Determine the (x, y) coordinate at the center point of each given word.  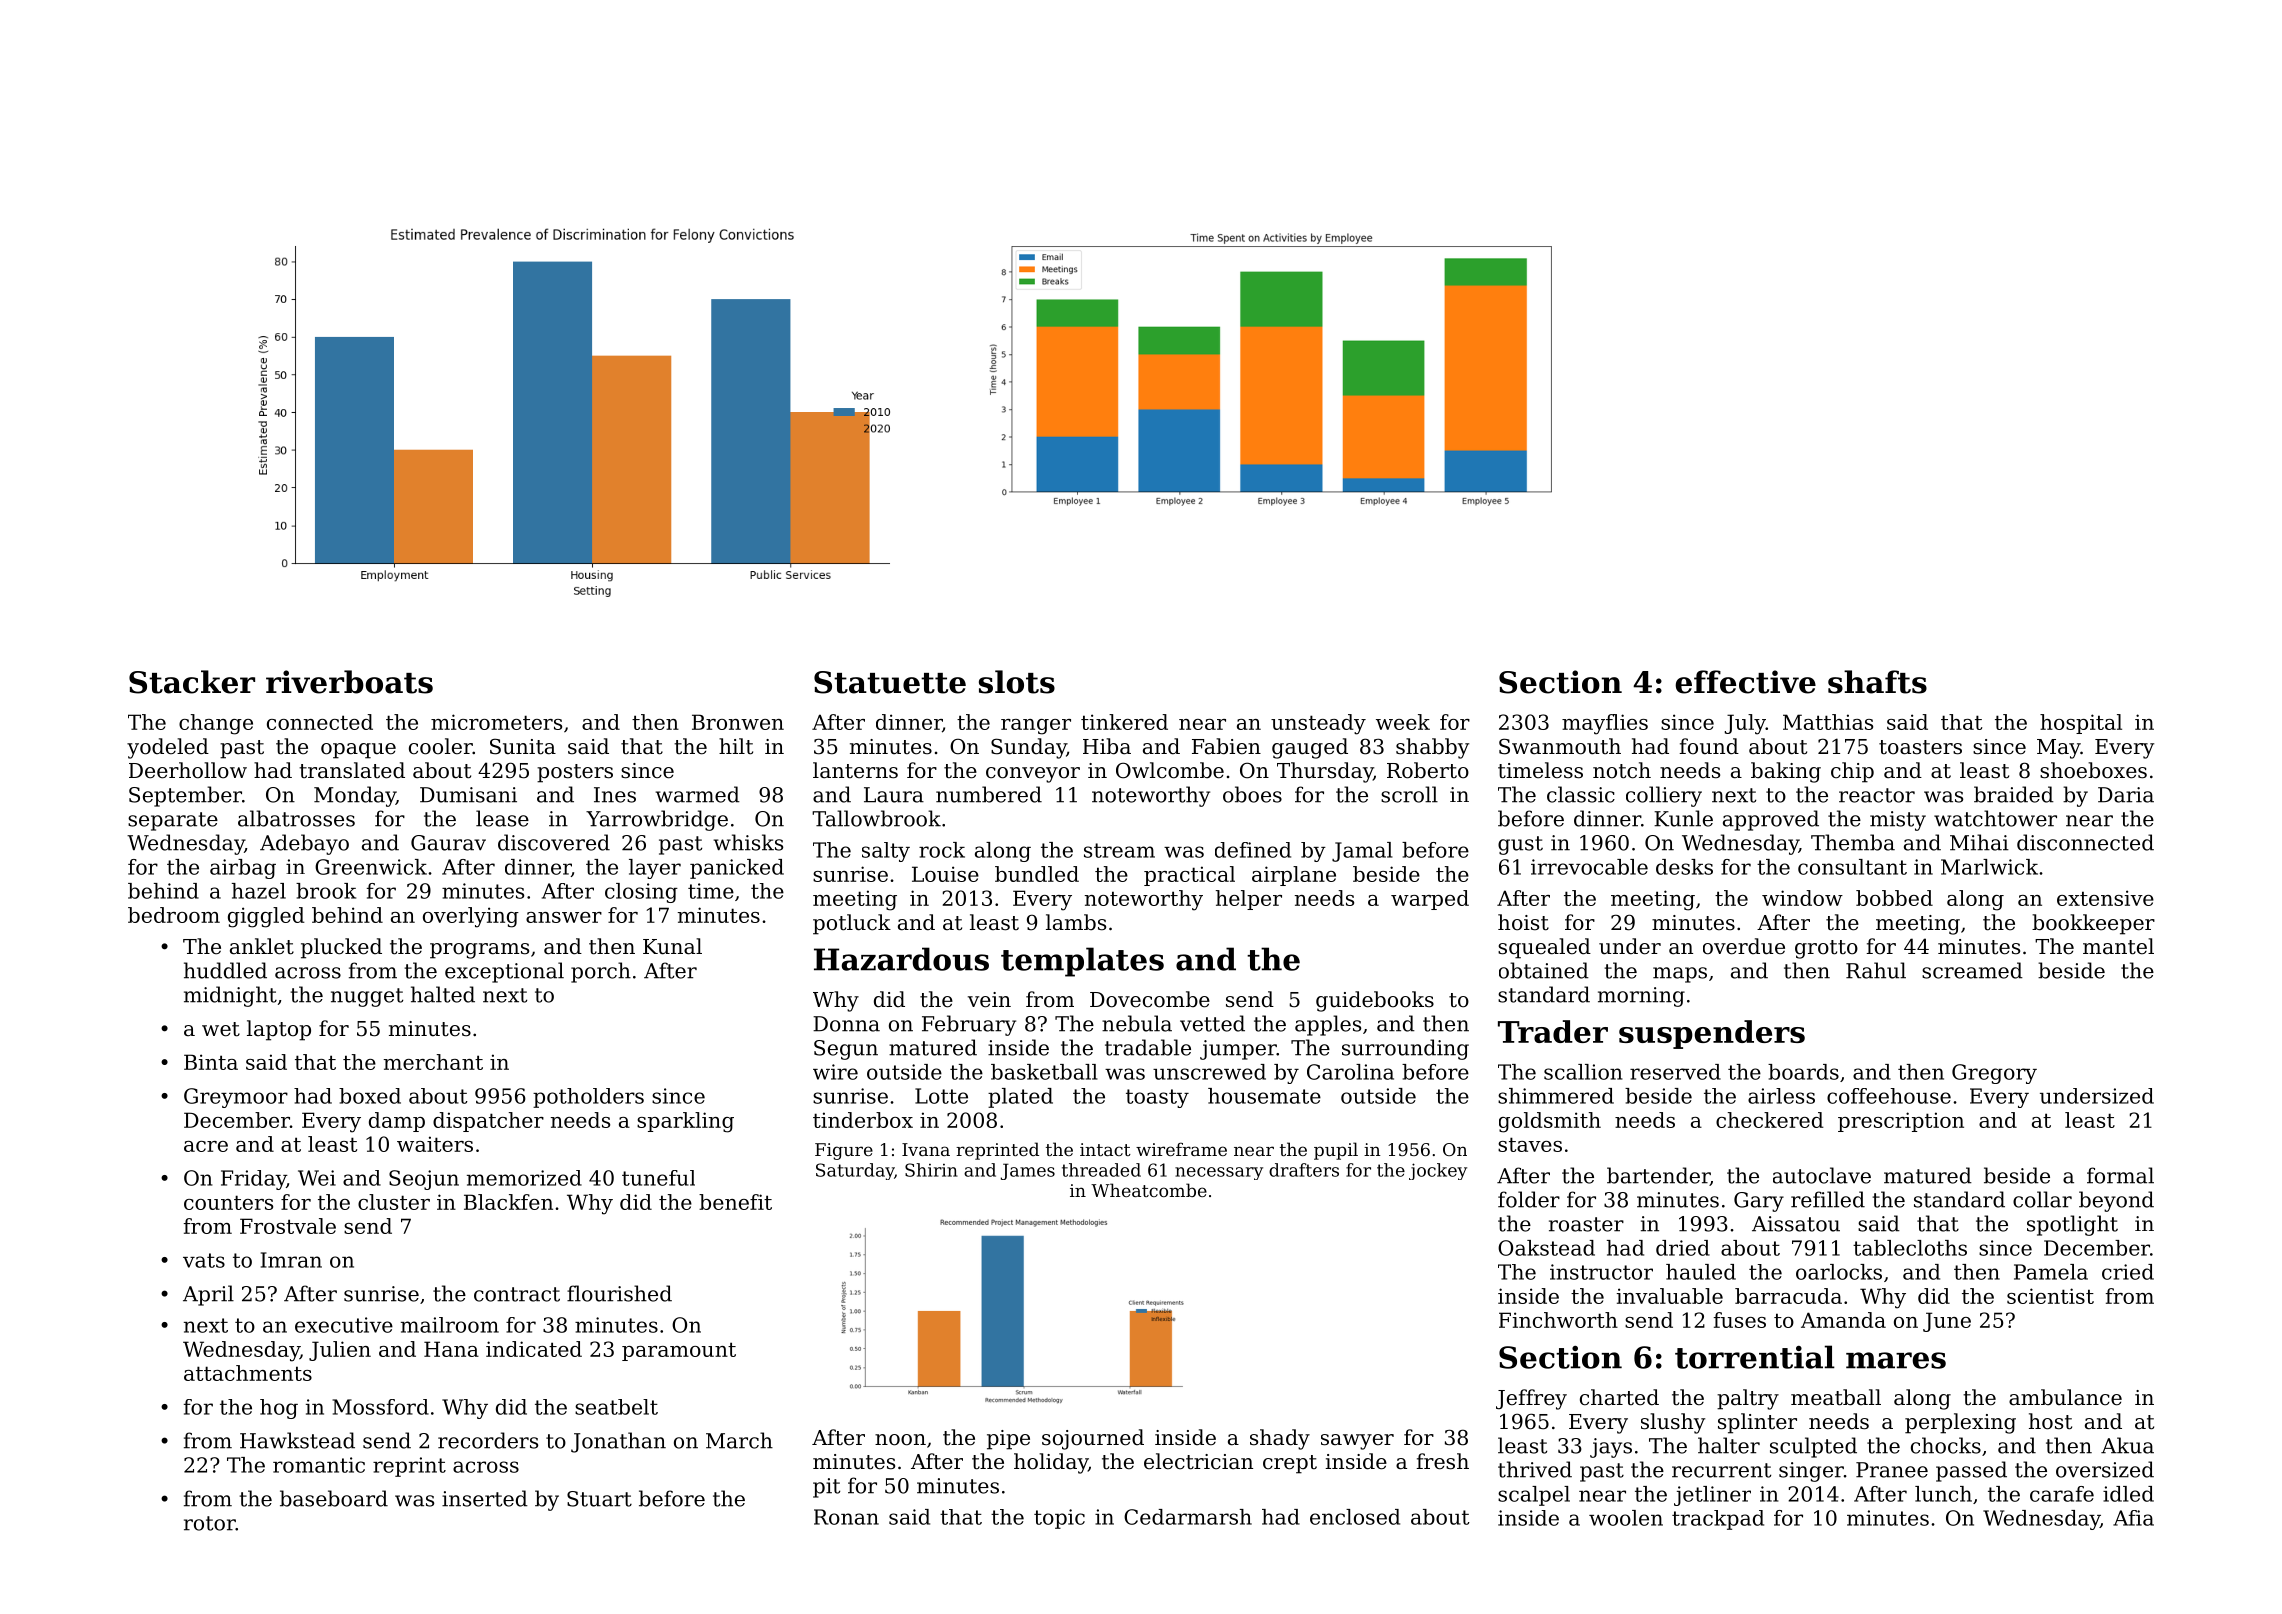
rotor (210, 1523)
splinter (1757, 1423)
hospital (2081, 724)
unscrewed (1209, 1072)
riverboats (349, 682)
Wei (317, 1178)
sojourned (1093, 1439)
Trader (1553, 1031)
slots (1017, 682)
